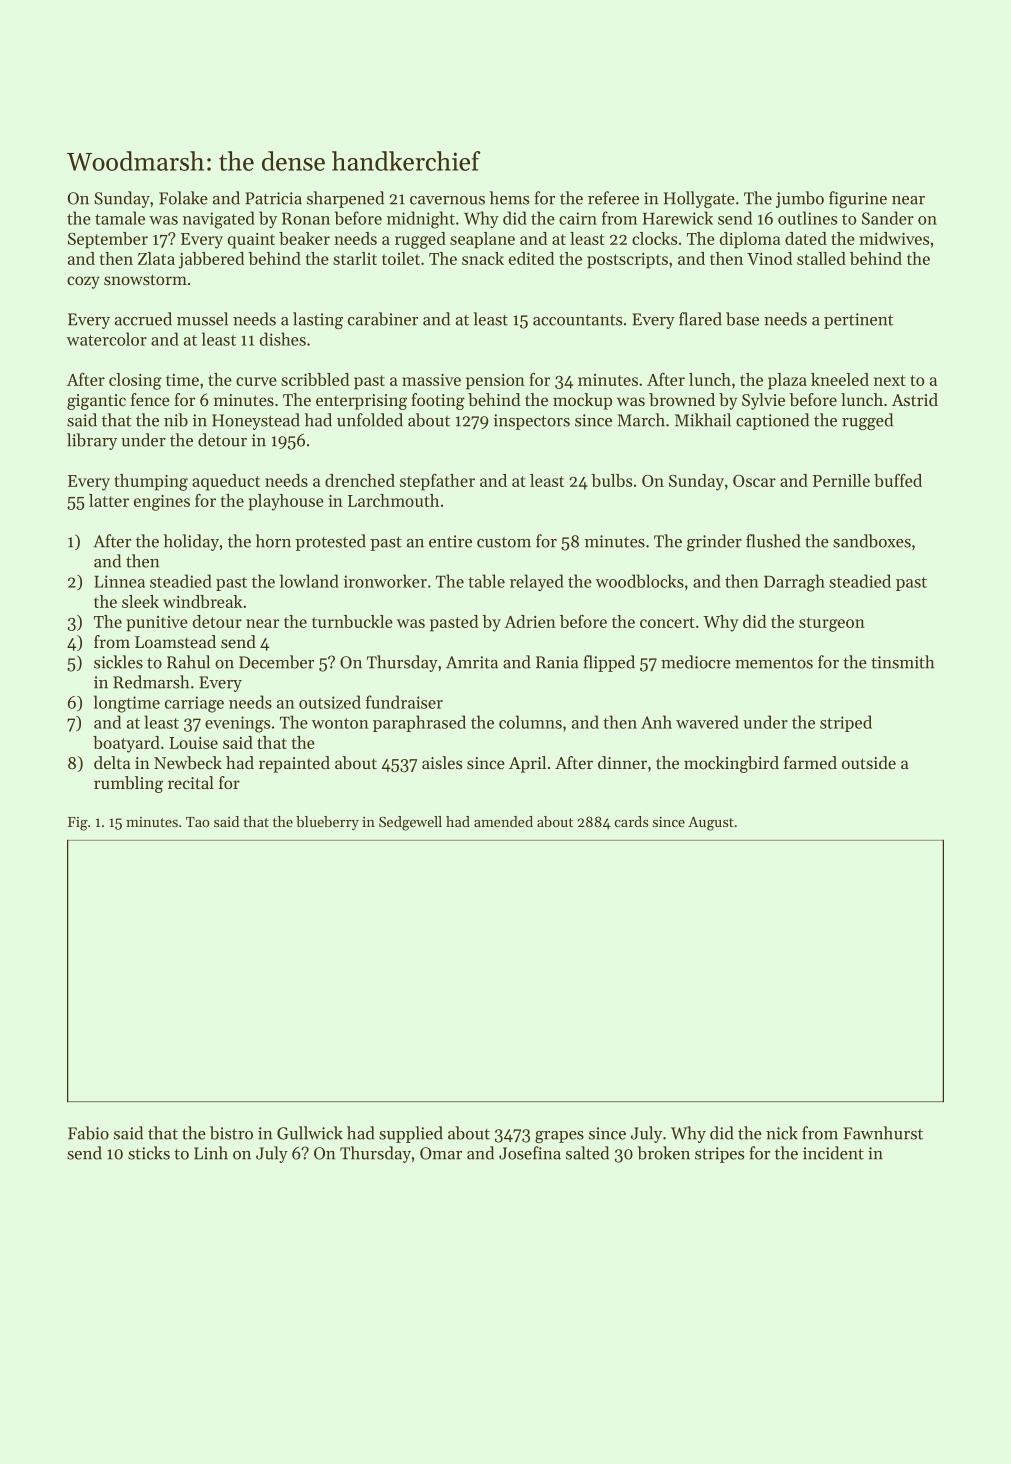 Image resolution: width=1011 pixels, height=1464 pixels. I want to click on sticks, so click(149, 1153).
